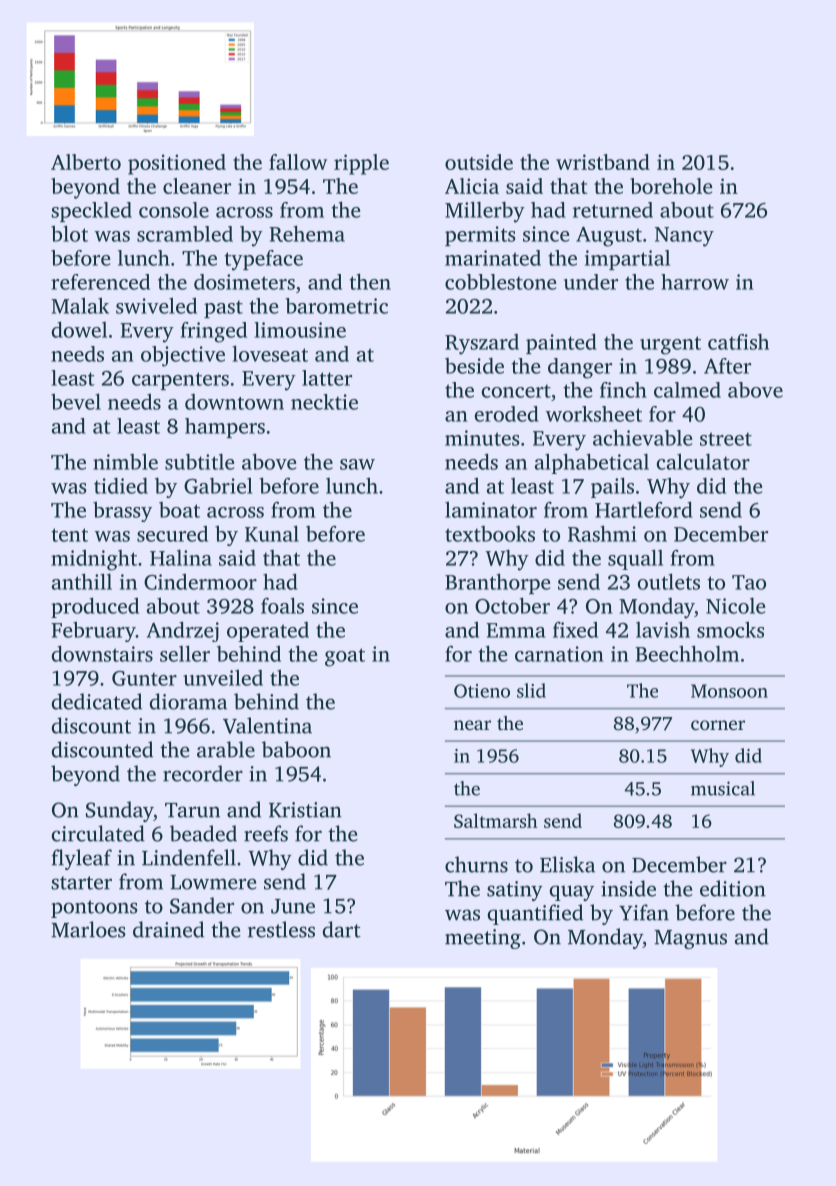 This document has height=1186, width=836. What do you see at coordinates (202, 905) in the document?
I see `Sander` at bounding box center [202, 905].
